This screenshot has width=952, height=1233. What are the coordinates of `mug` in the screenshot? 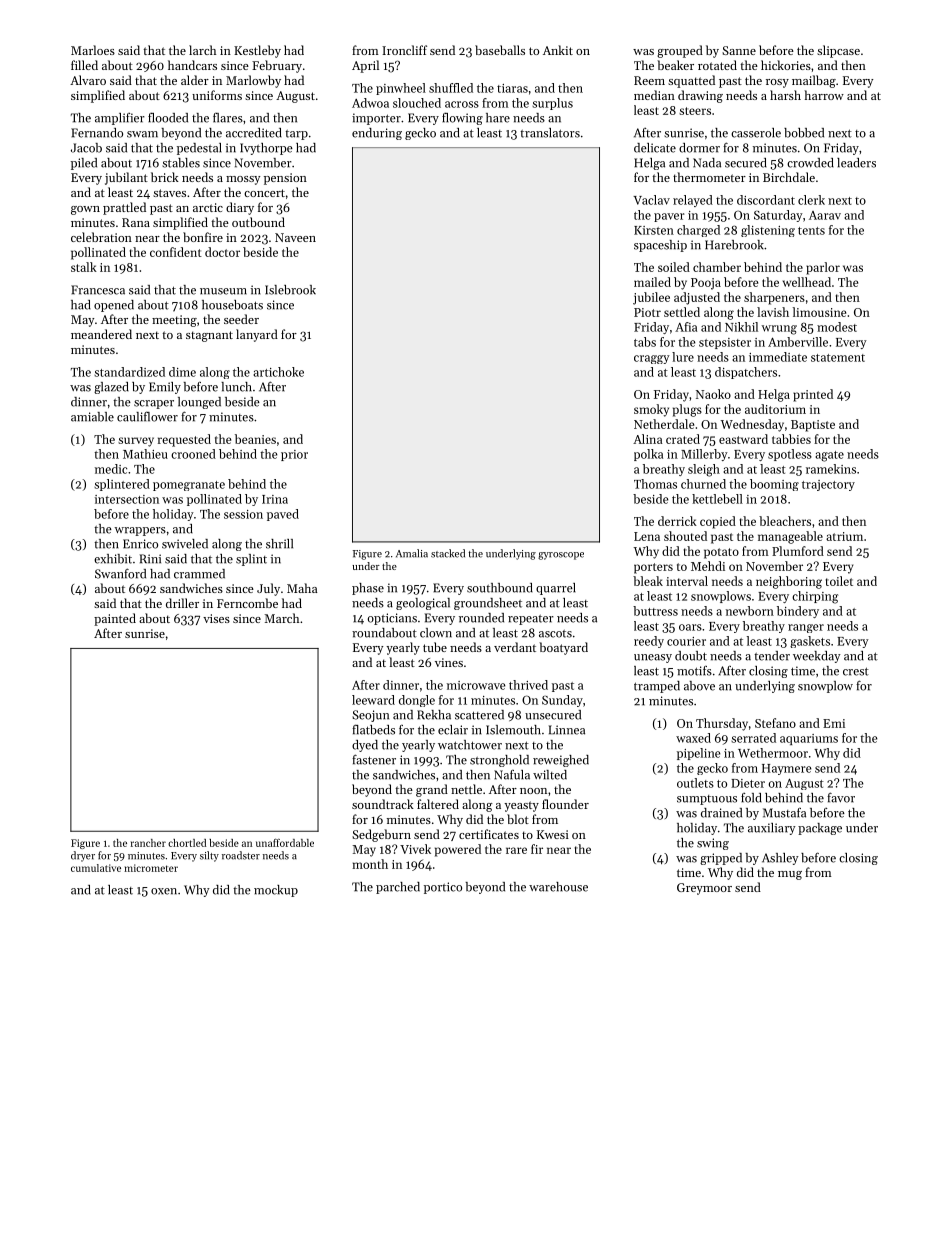 It's located at (790, 875).
